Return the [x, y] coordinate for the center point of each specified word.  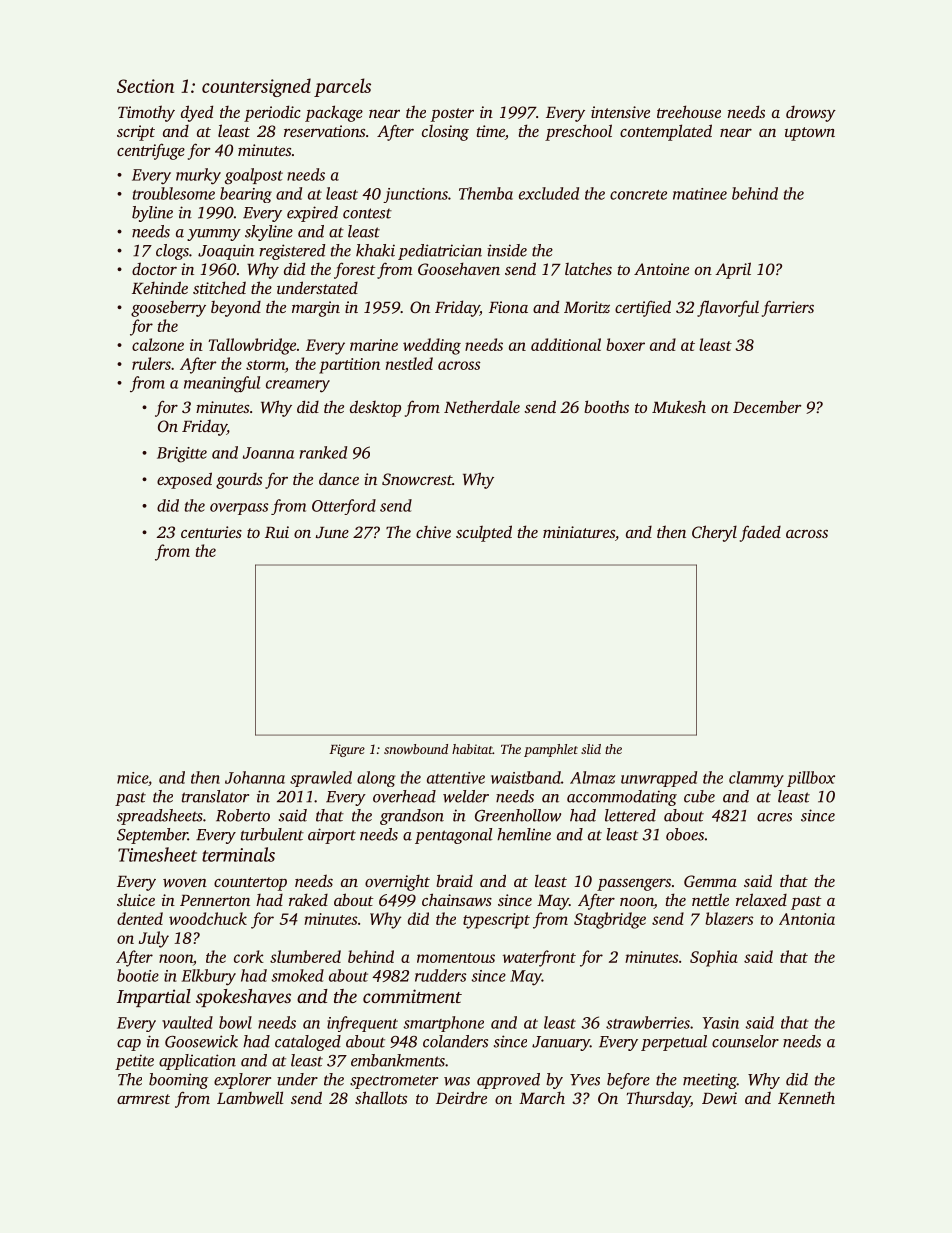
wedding [432, 346]
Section [145, 86]
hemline [524, 834]
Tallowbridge [252, 346]
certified [643, 308]
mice [132, 778]
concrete [638, 195]
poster [452, 115]
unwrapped [659, 779]
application [197, 1062]
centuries [211, 532]
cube [699, 796]
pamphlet [551, 750]
